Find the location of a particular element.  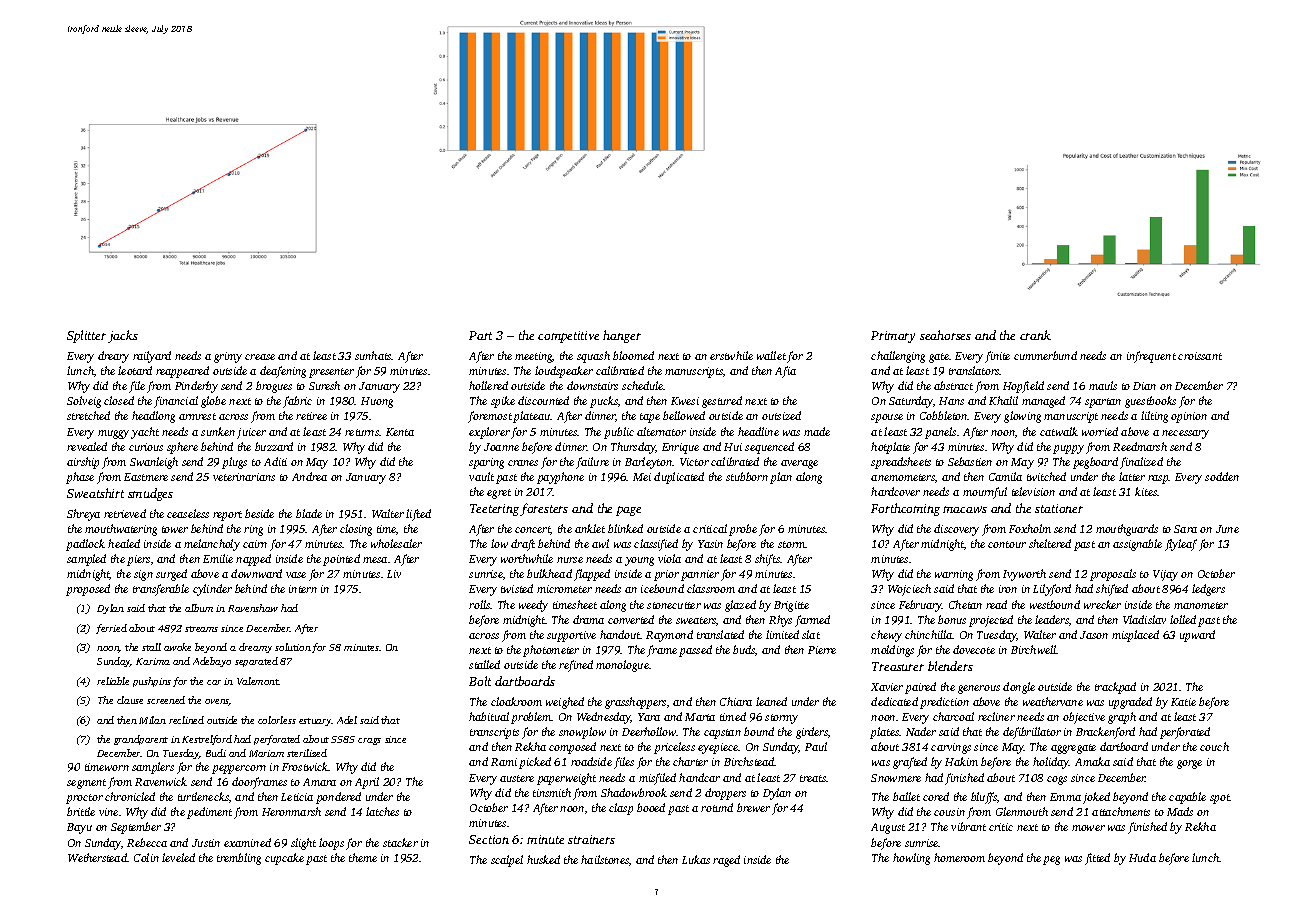

crank is located at coordinates (1035, 335).
